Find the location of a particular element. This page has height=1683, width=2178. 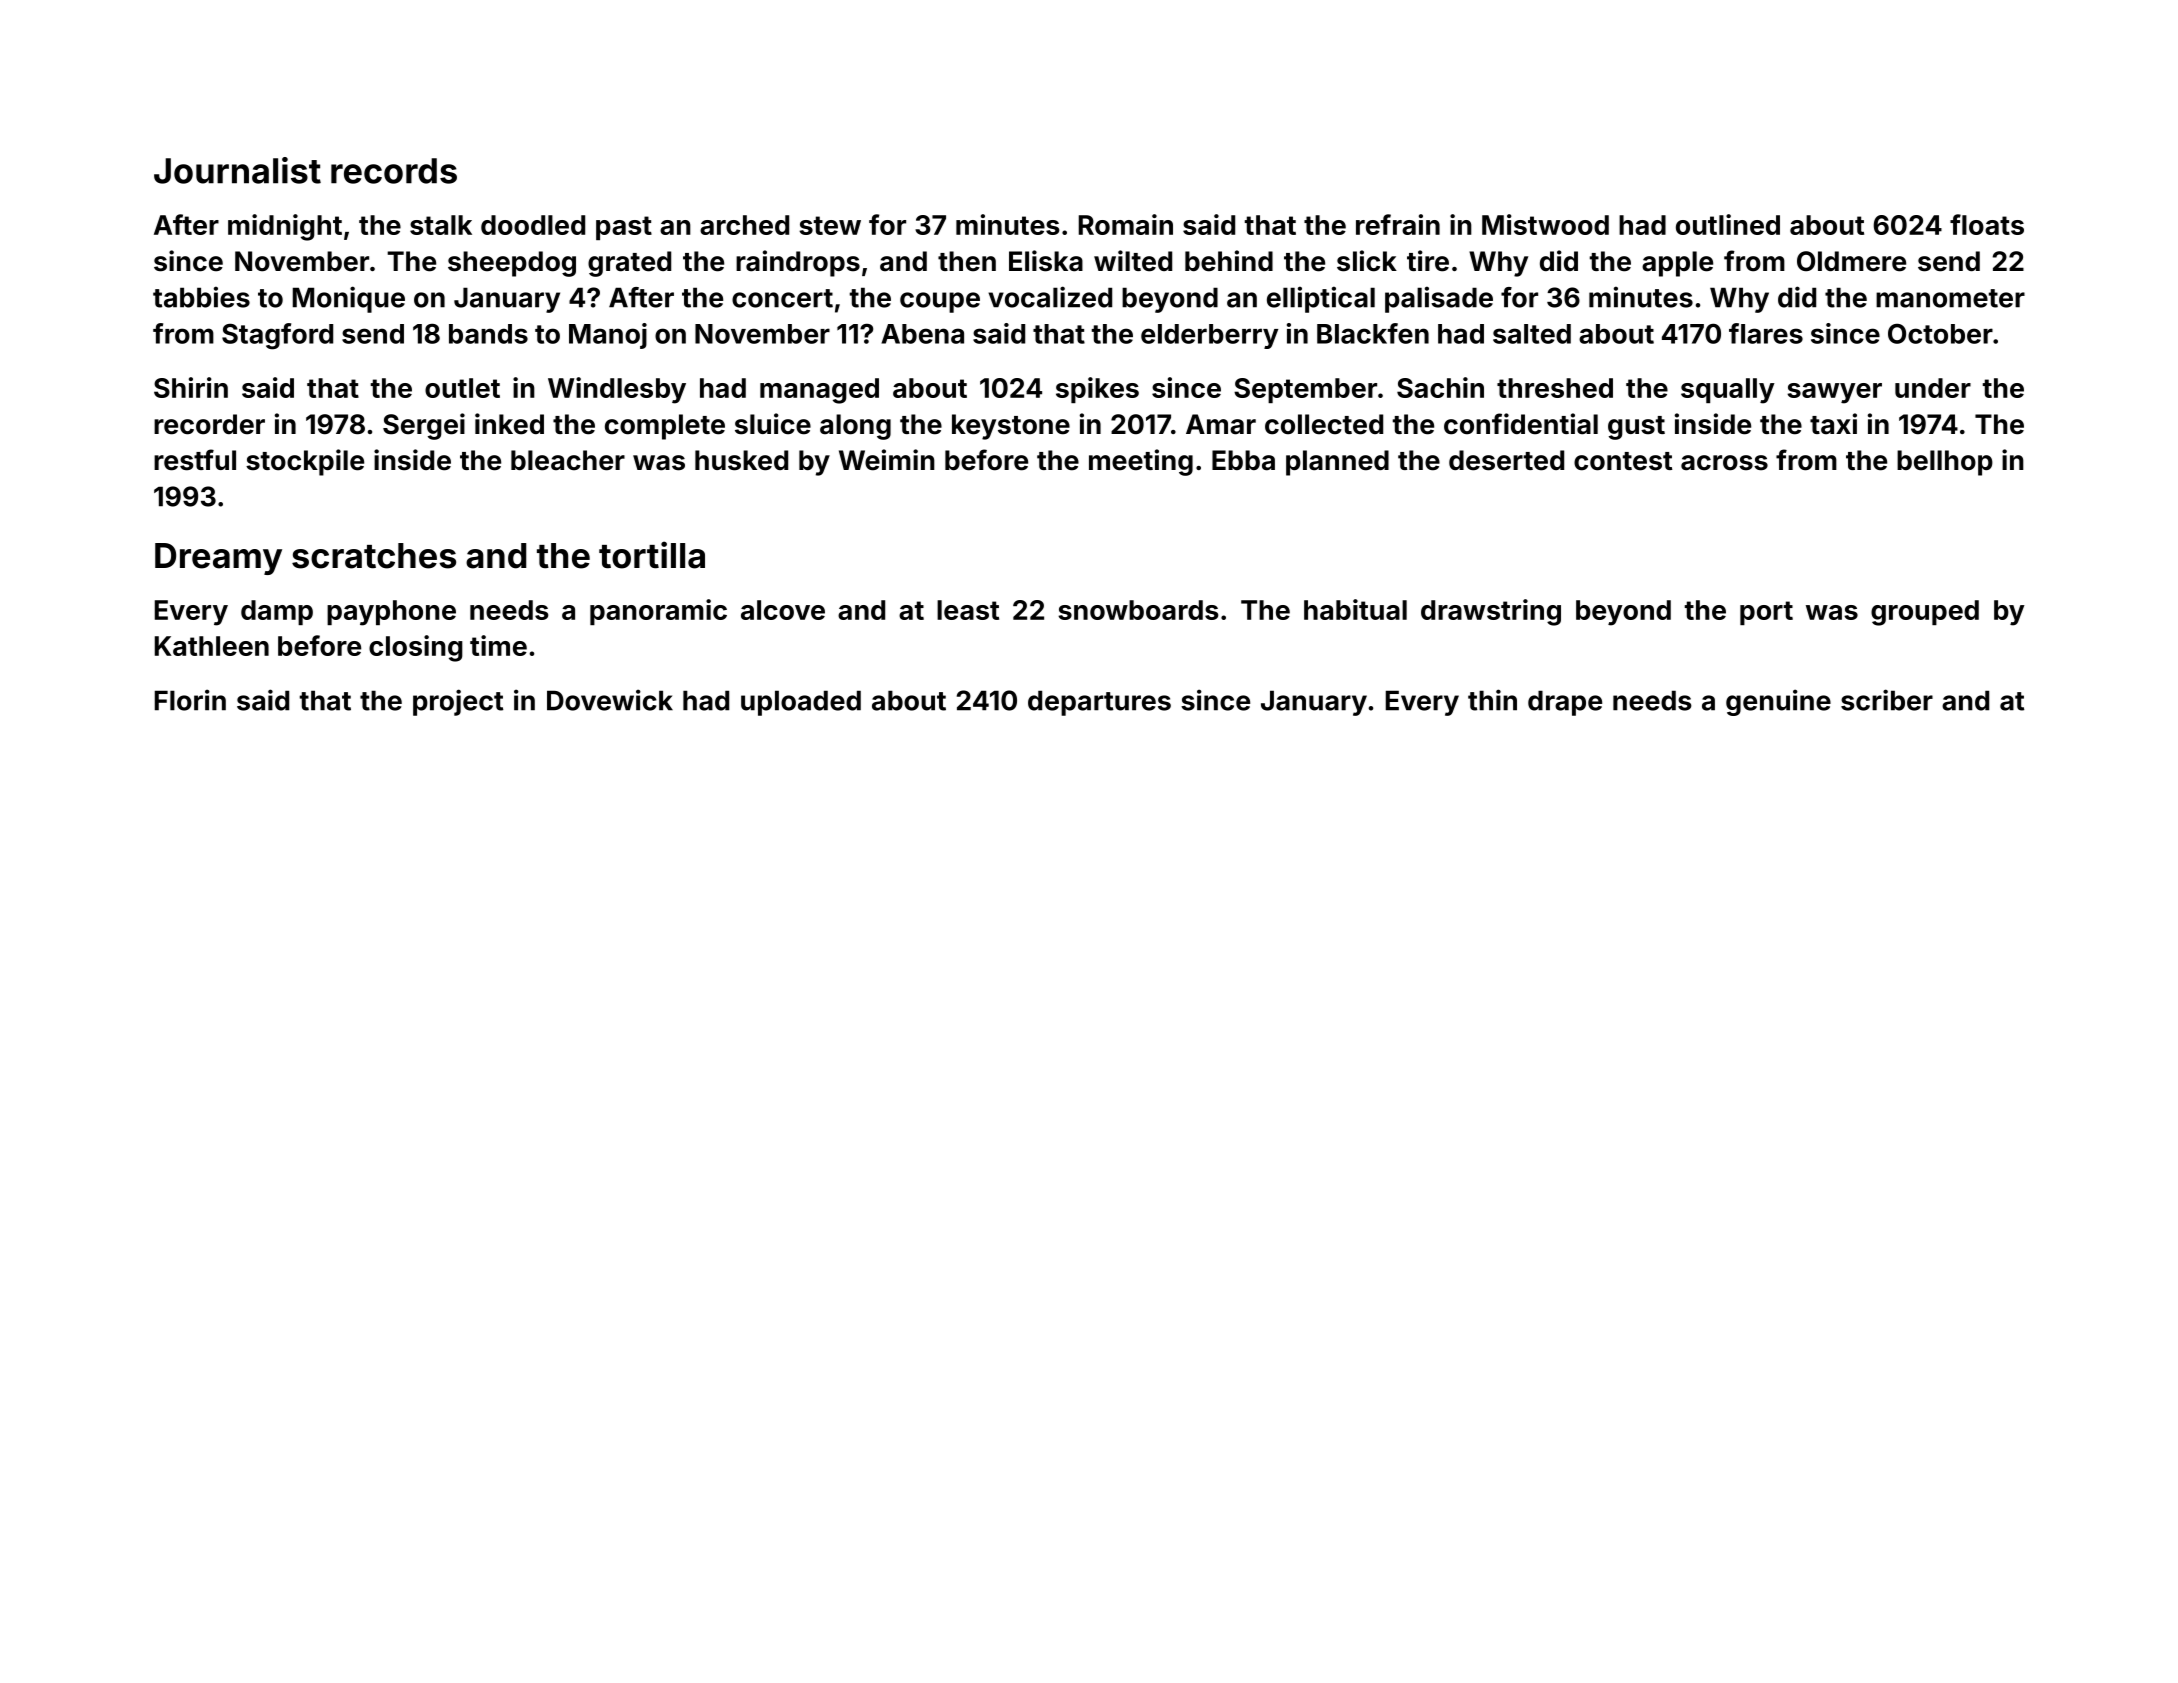

floats is located at coordinates (1987, 224).
